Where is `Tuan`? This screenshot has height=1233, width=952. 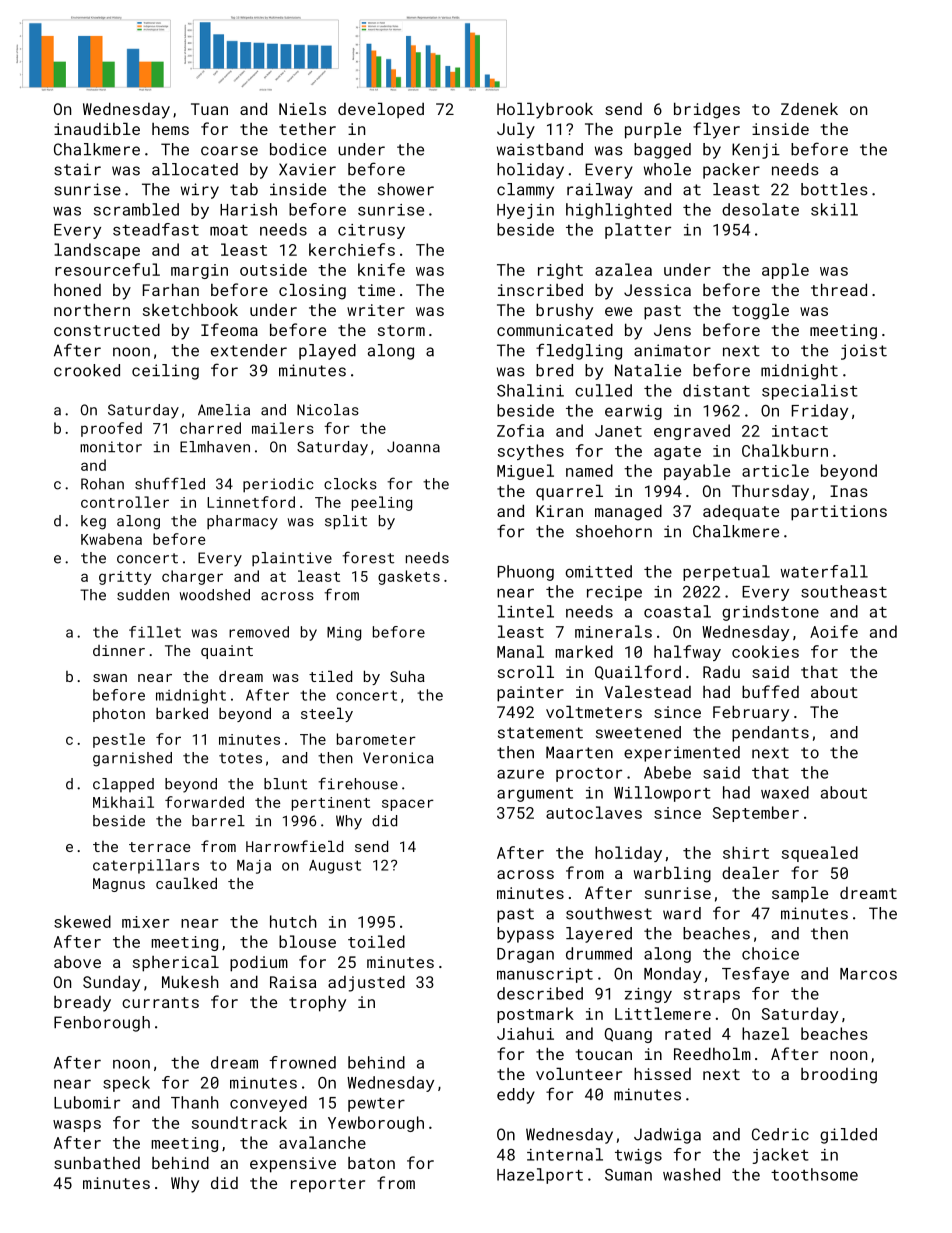 Tuan is located at coordinates (209, 109).
